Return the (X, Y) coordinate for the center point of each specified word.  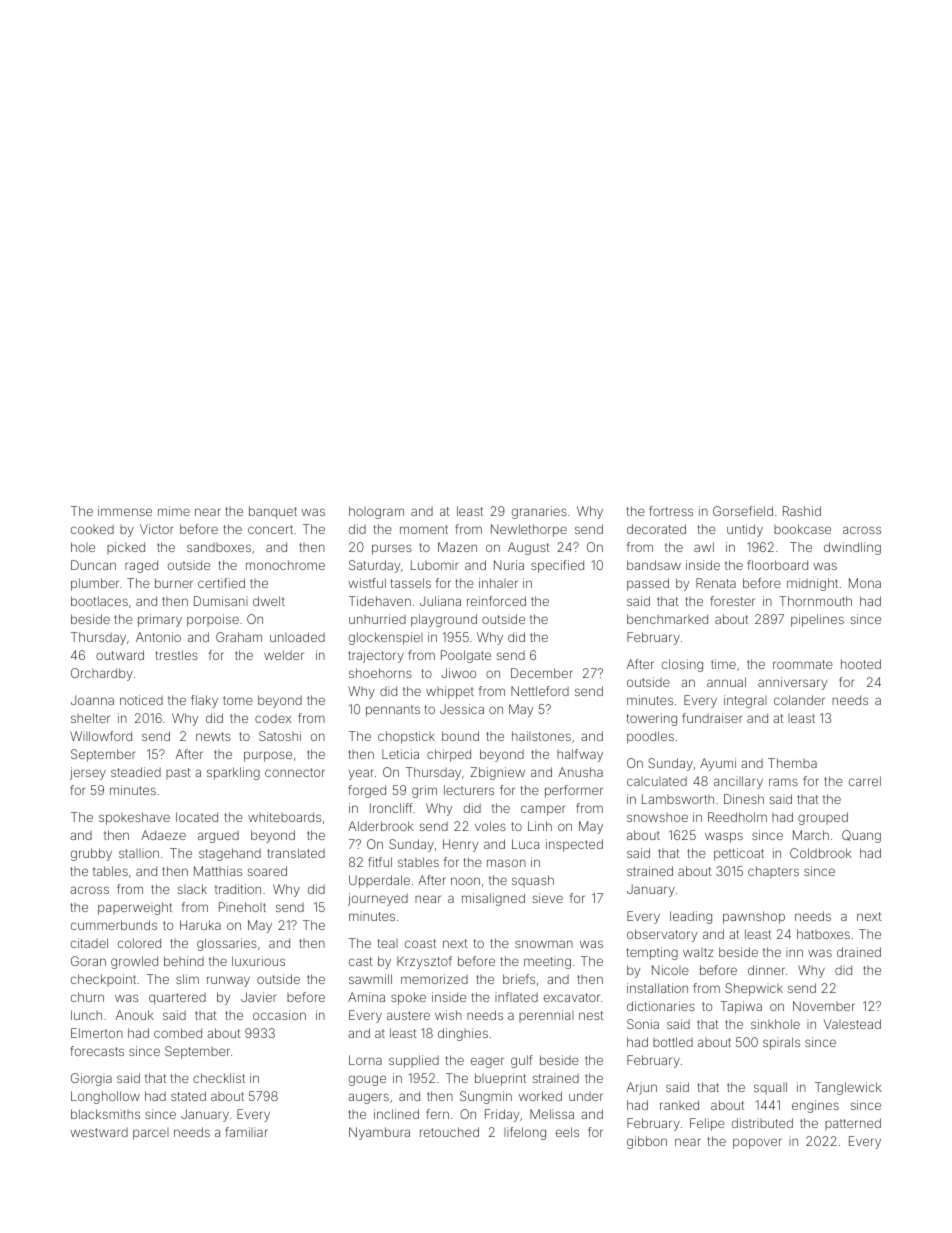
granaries (539, 512)
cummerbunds (114, 925)
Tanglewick (848, 1088)
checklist (219, 1078)
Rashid (802, 511)
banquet (273, 512)
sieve (548, 898)
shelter (90, 718)
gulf (522, 1061)
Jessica (462, 709)
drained (859, 952)
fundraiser (712, 718)
